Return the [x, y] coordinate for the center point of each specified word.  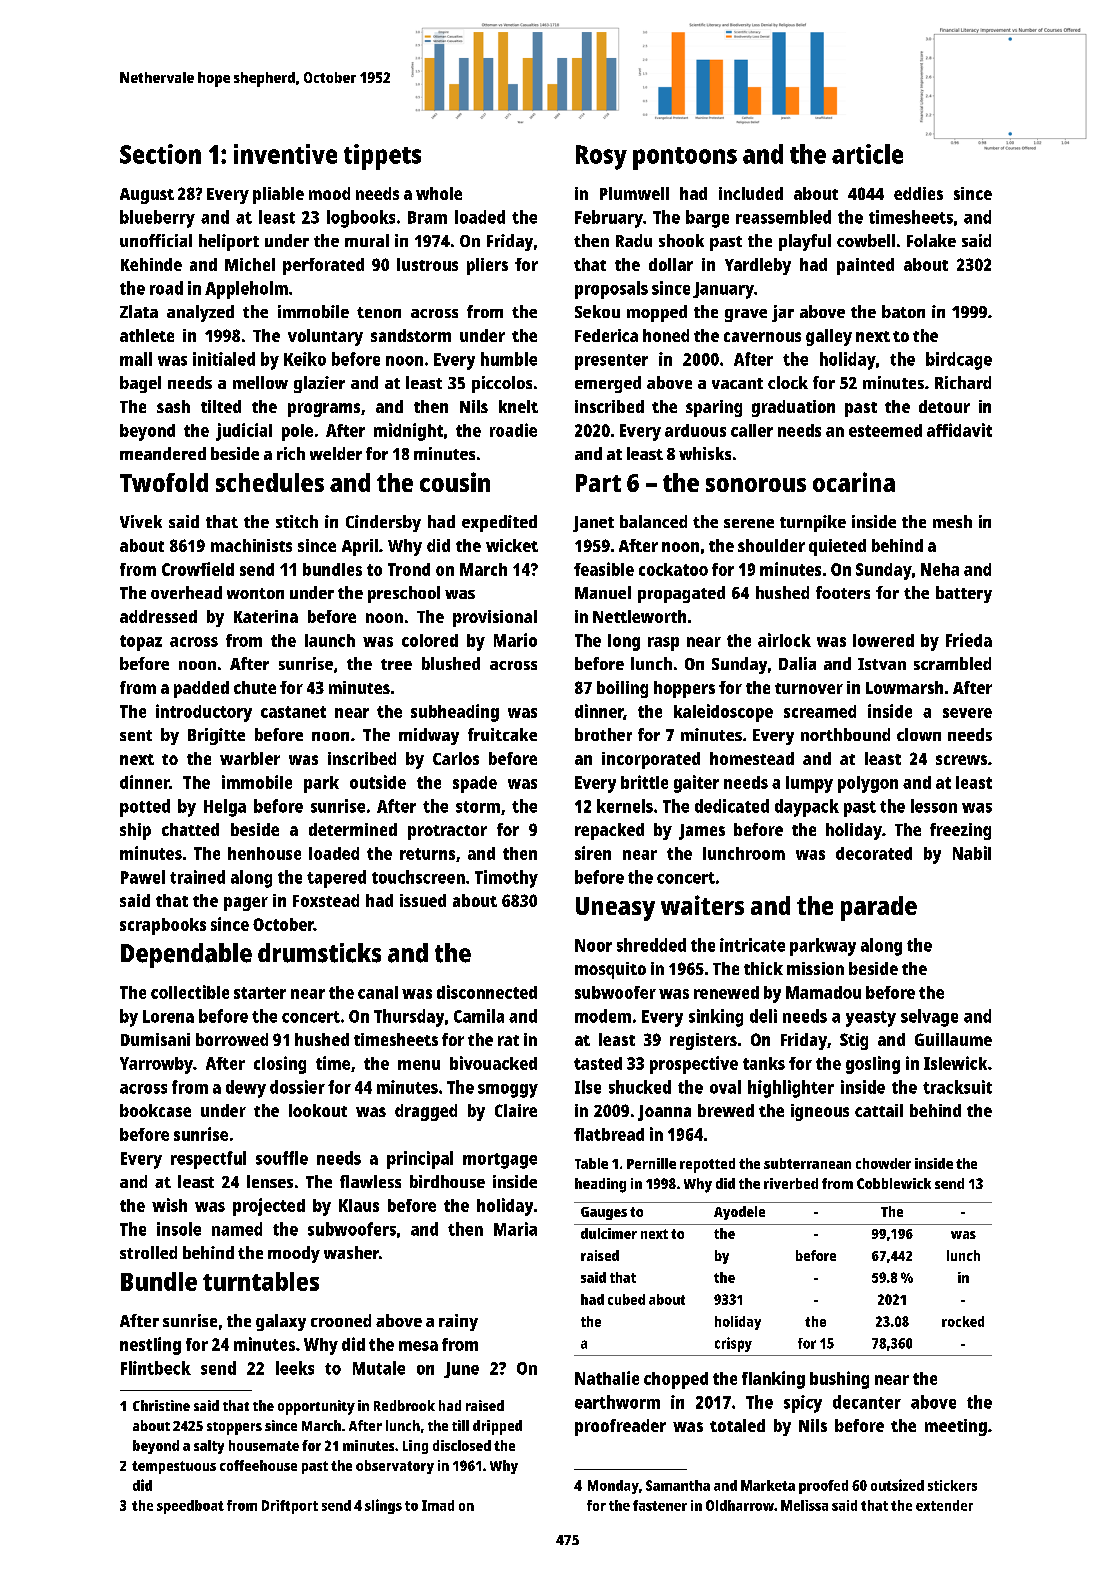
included [751, 193]
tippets [382, 157]
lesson [934, 806]
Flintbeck [156, 1368]
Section [160, 154]
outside [378, 782]
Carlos [456, 758]
